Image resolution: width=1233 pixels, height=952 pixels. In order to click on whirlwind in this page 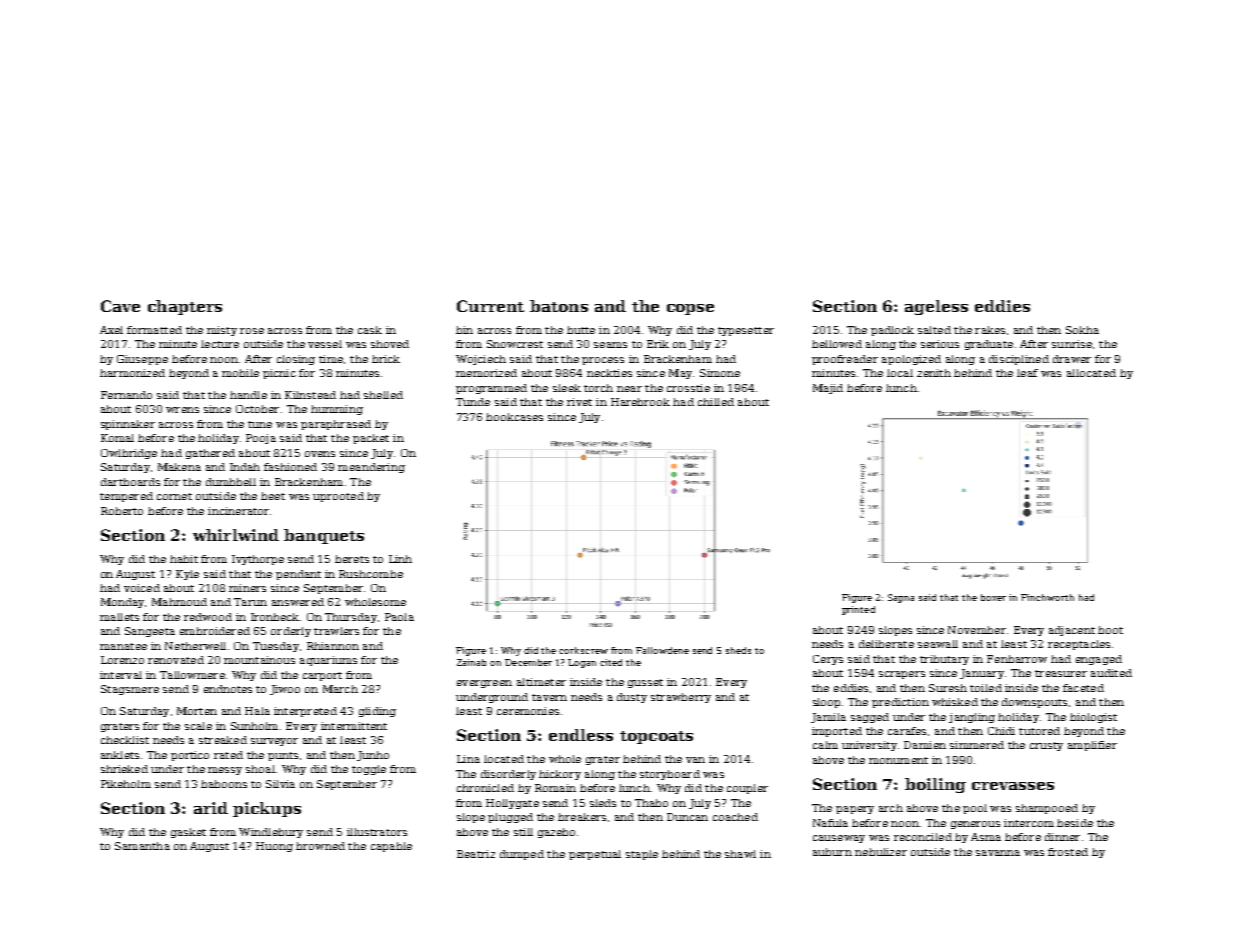, I will do `click(236, 535)`.
